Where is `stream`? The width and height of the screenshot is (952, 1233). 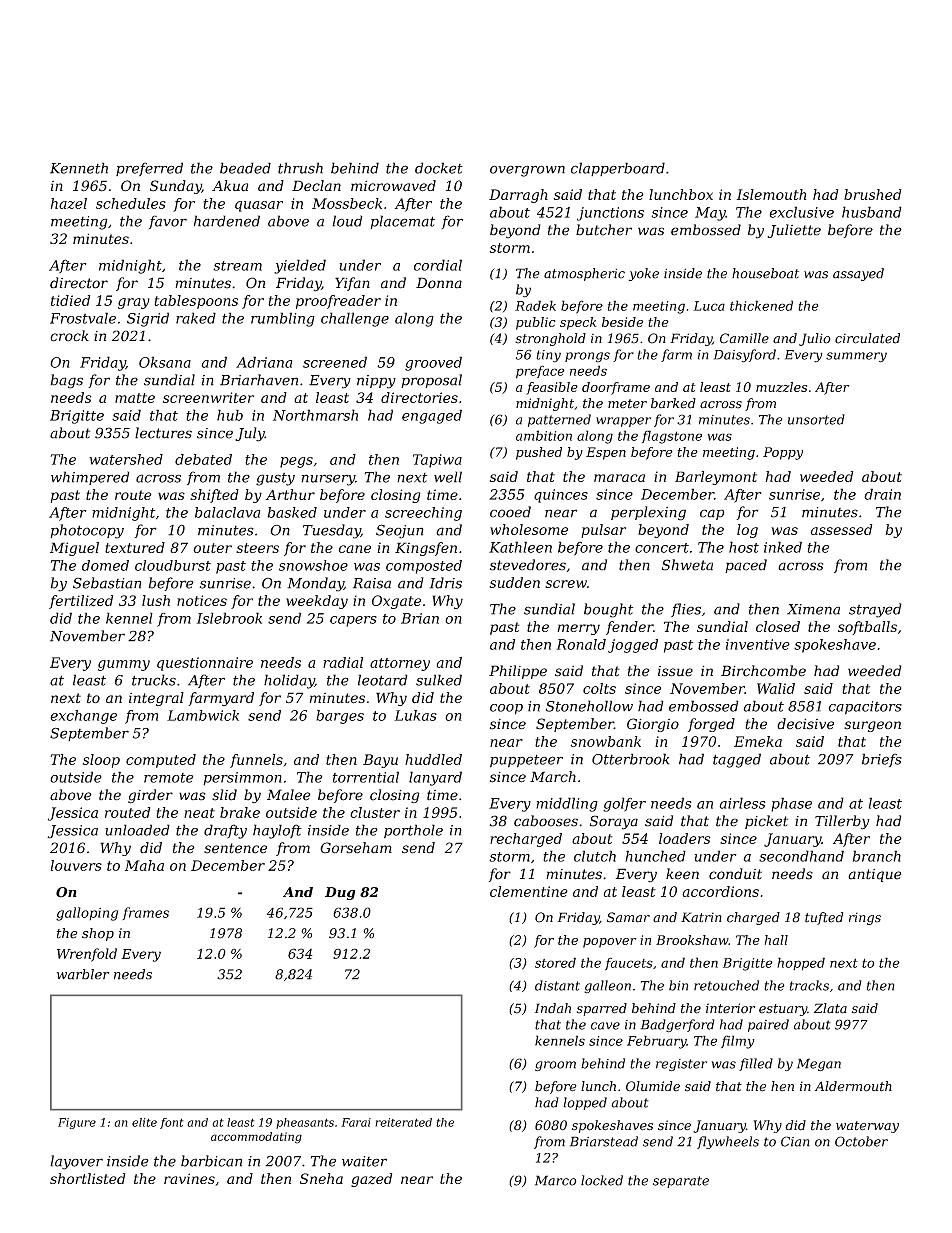 stream is located at coordinates (237, 266).
